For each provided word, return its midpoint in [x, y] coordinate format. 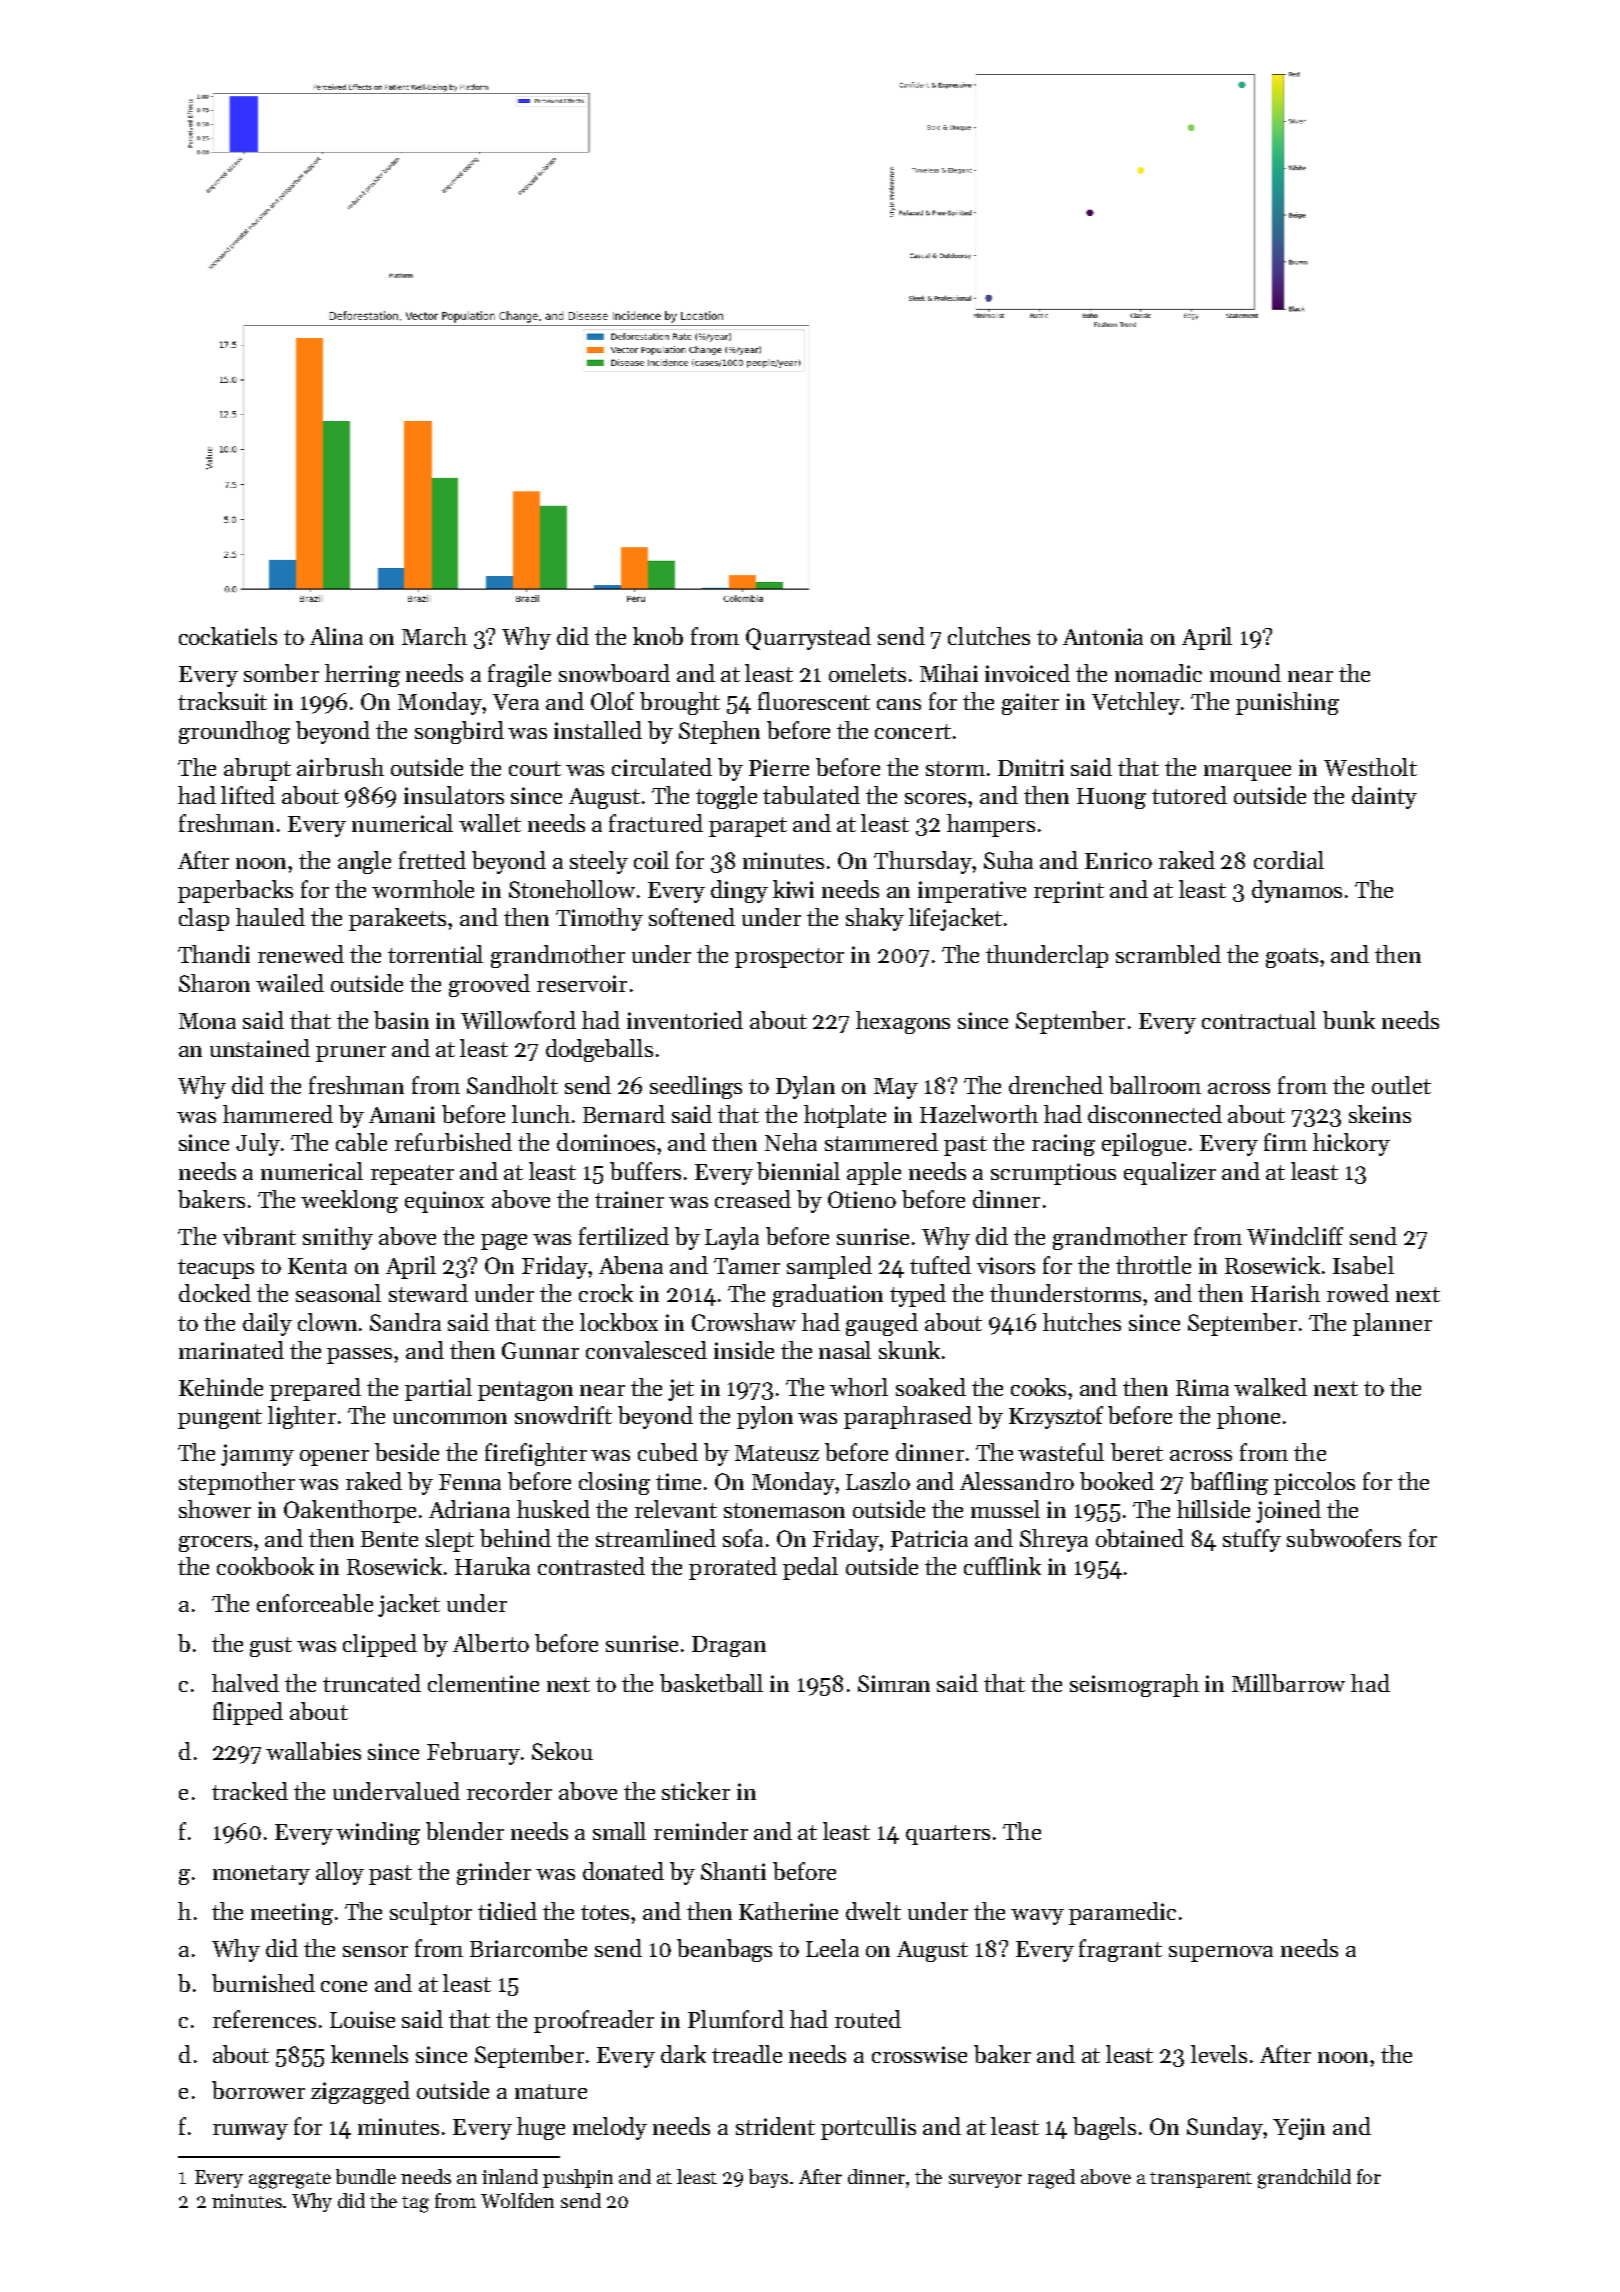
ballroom [1155, 1085]
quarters [948, 1835]
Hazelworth [979, 1114]
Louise [362, 2019]
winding [378, 1833]
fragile [519, 675]
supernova [1221, 1954]
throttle [1153, 1265]
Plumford [736, 2019]
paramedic [1122, 1913]
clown [327, 1322]
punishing [1287, 703]
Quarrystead [808, 638]
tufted [940, 1265]
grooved [489, 985]
